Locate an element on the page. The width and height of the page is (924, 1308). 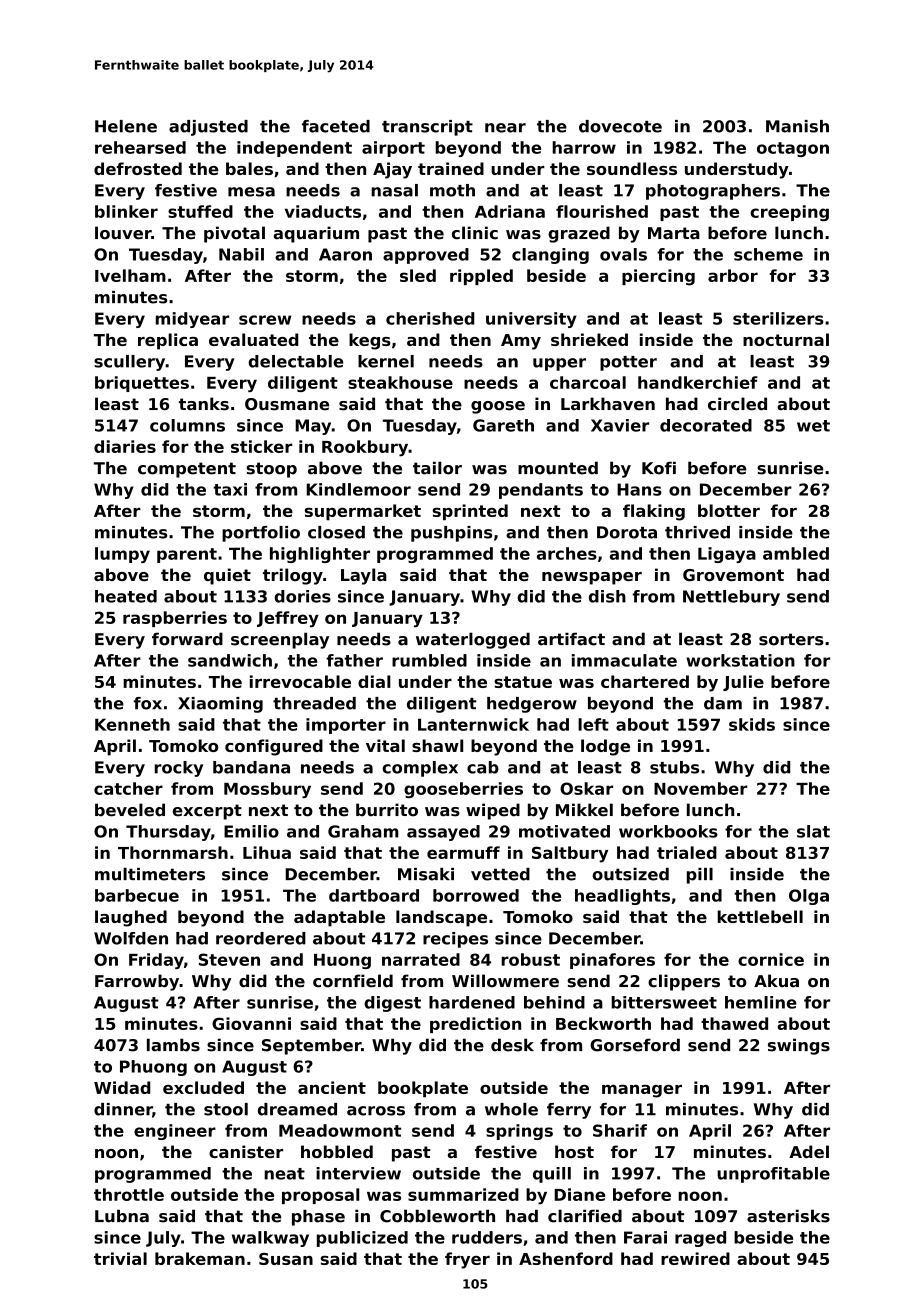
blotter is located at coordinates (729, 510).
